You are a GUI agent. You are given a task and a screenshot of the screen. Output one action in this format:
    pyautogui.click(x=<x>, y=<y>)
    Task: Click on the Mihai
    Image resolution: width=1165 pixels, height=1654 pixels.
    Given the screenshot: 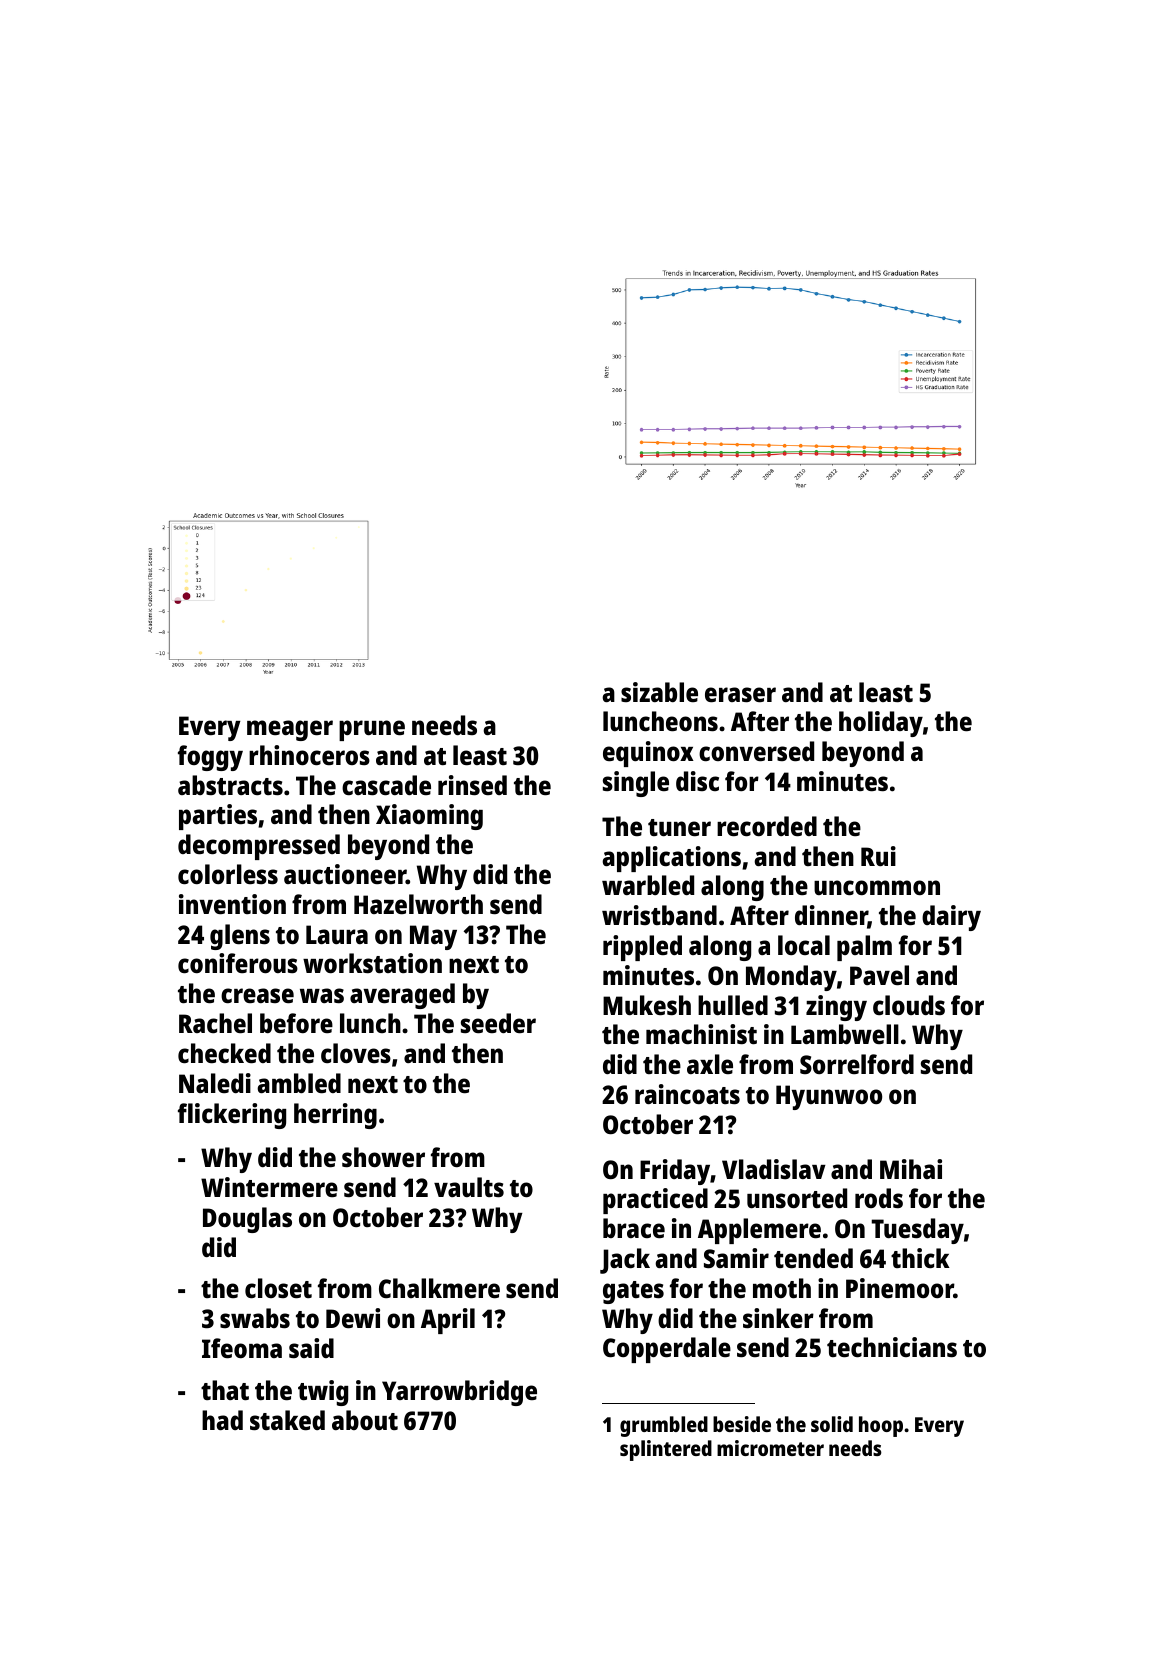 What is the action you would take?
    pyautogui.click(x=911, y=1169)
